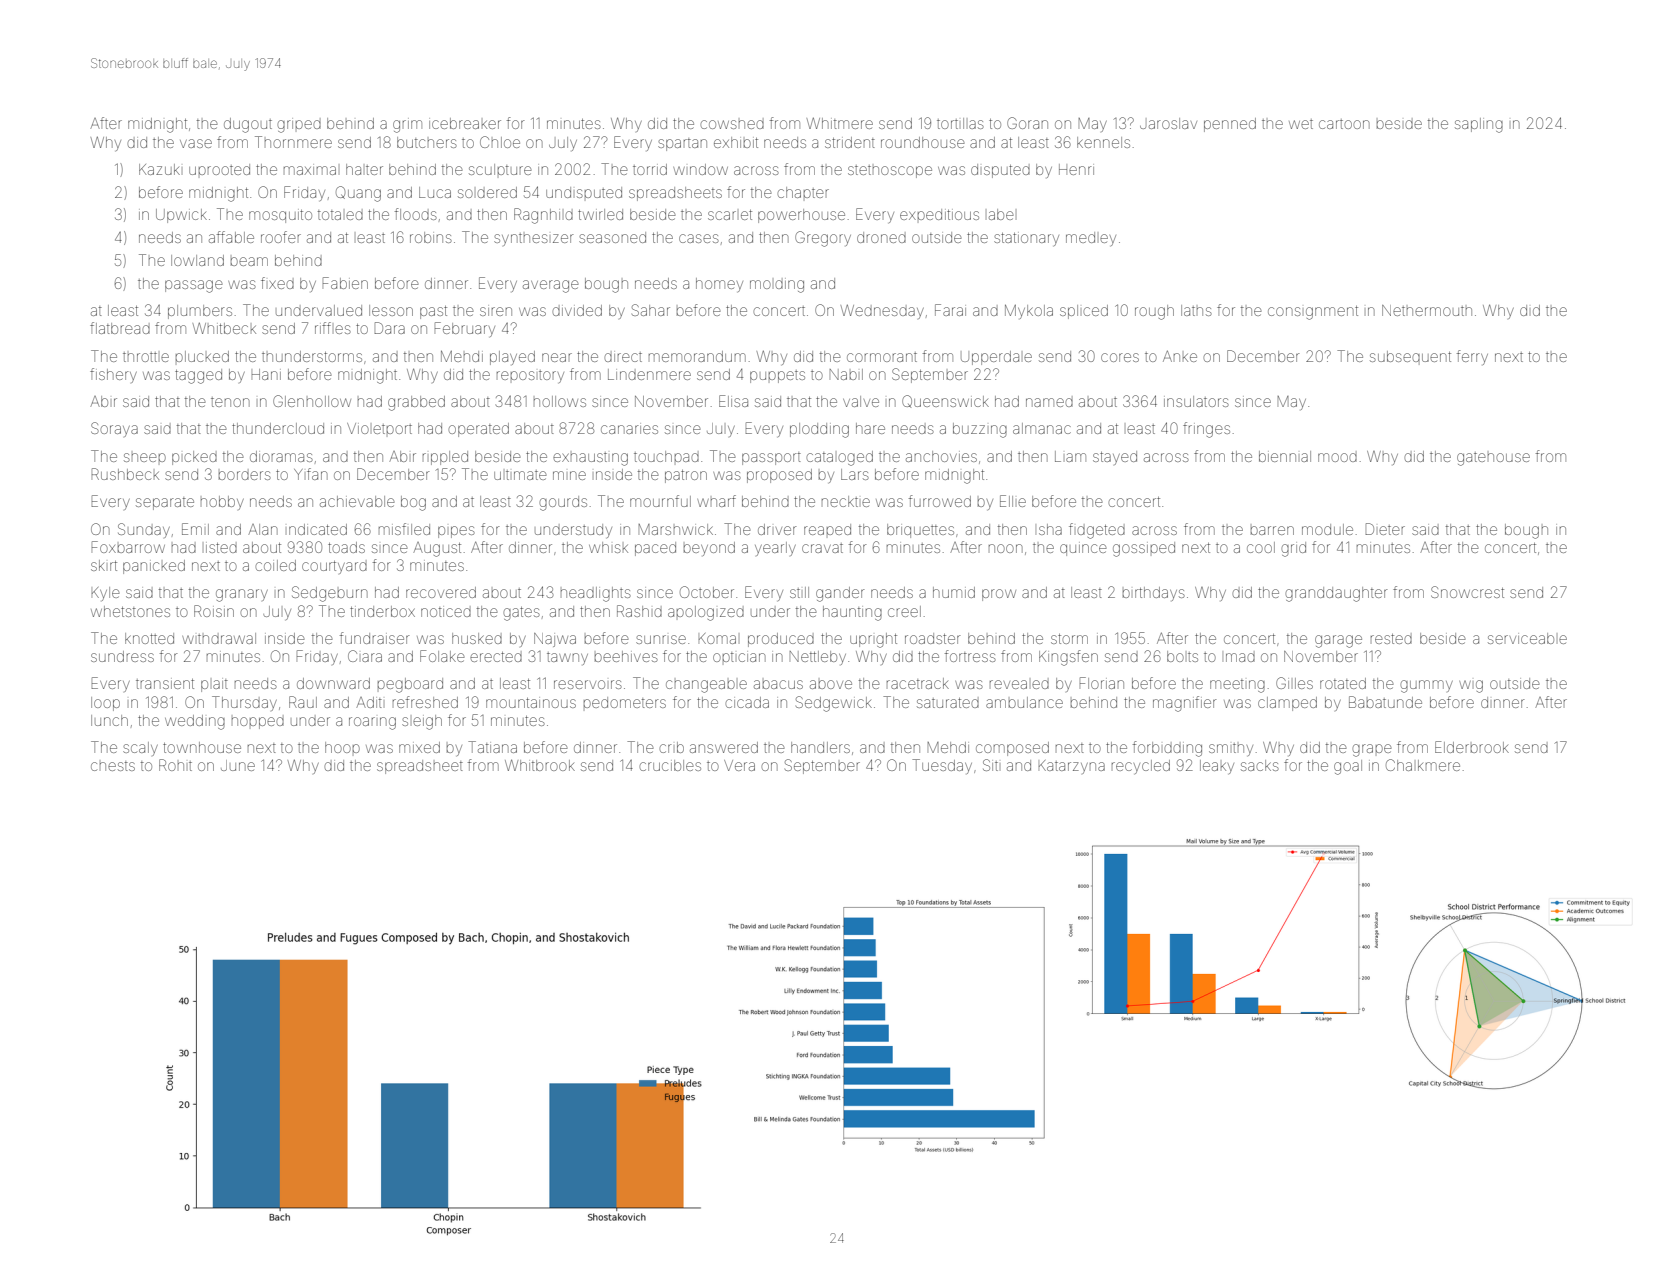 This document has width=1658, height=1281. What do you see at coordinates (175, 765) in the document?
I see `Rohit` at bounding box center [175, 765].
